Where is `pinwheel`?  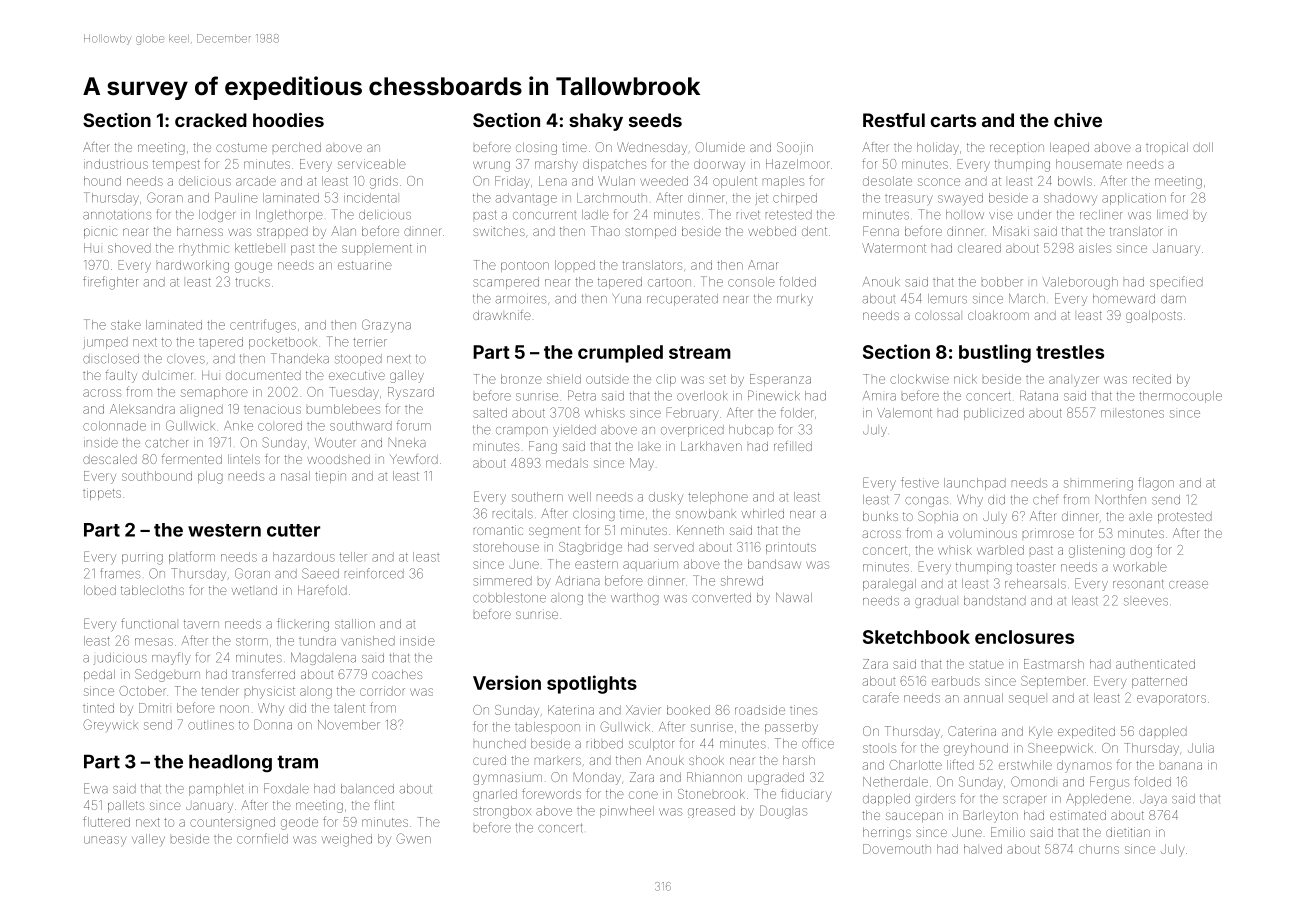
pinwheel is located at coordinates (627, 812).
